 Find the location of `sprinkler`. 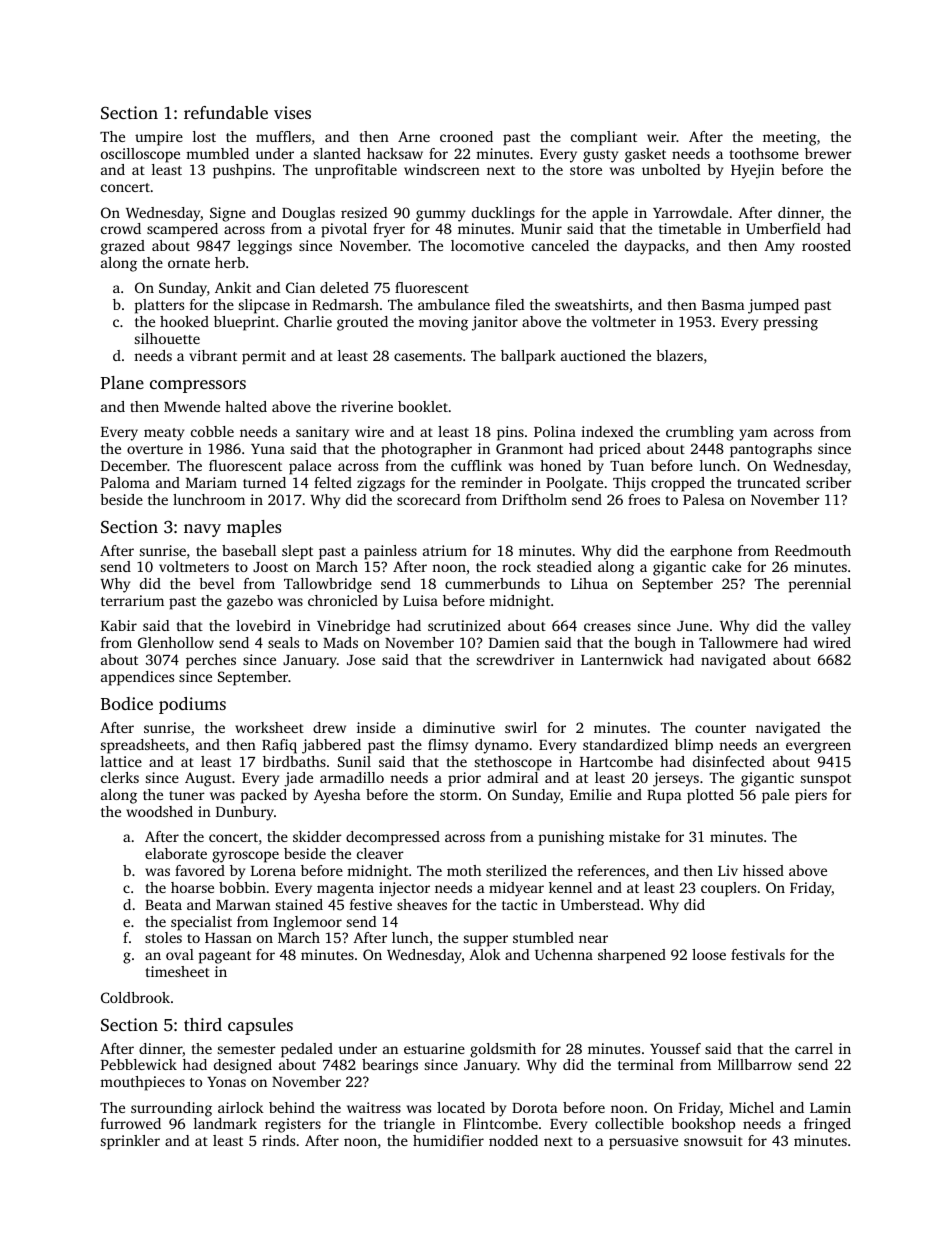

sprinkler is located at coordinates (130, 1142).
